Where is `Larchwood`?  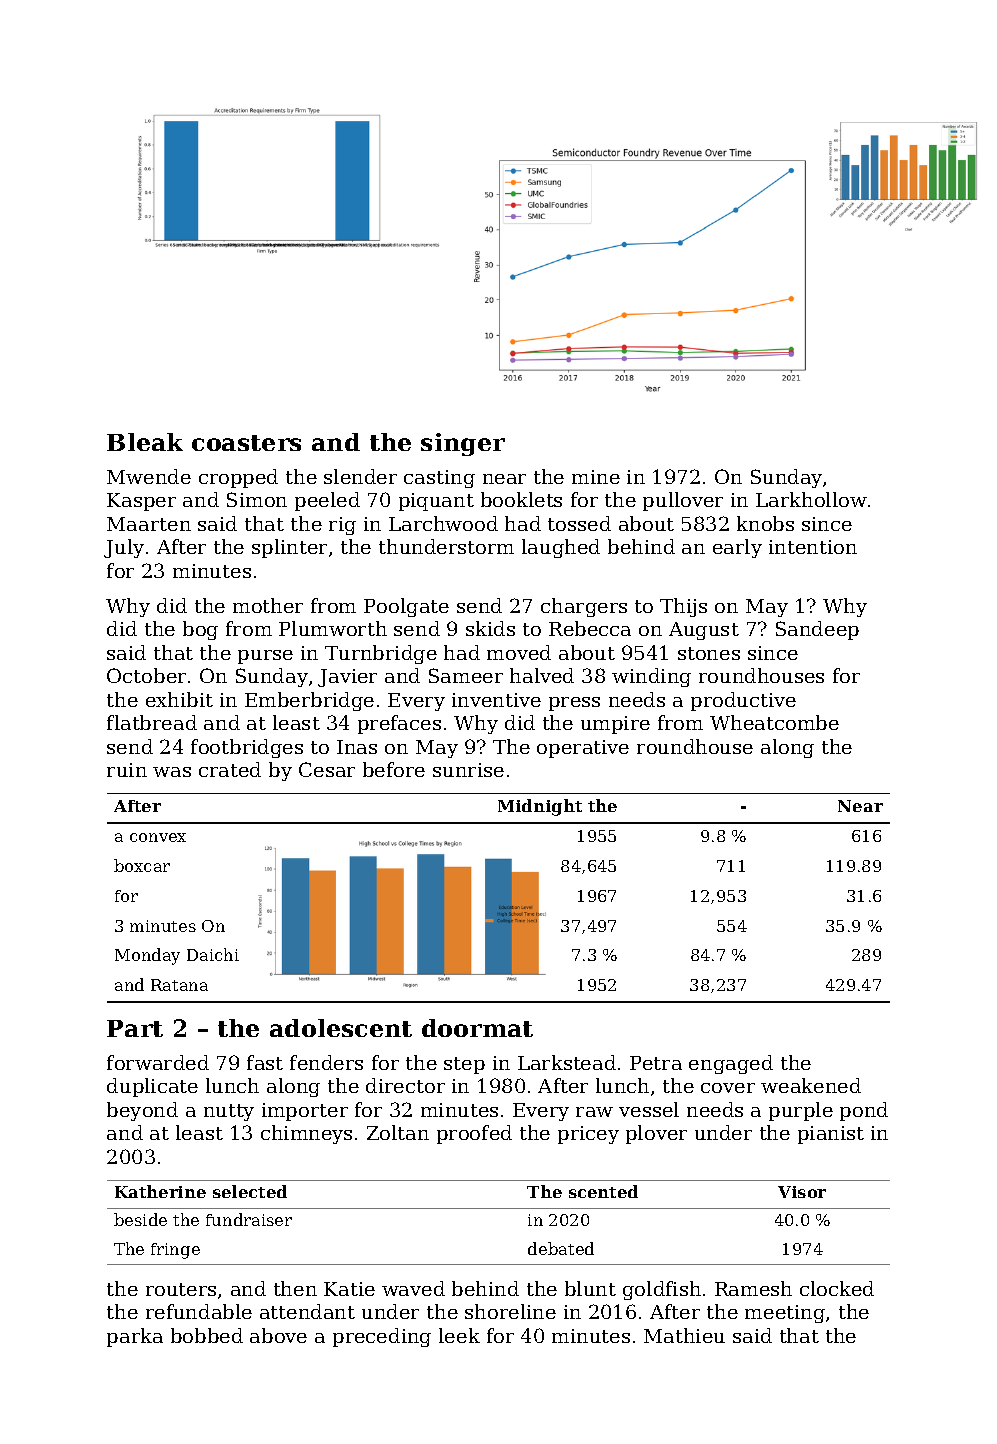
Larchwood is located at coordinates (443, 523).
